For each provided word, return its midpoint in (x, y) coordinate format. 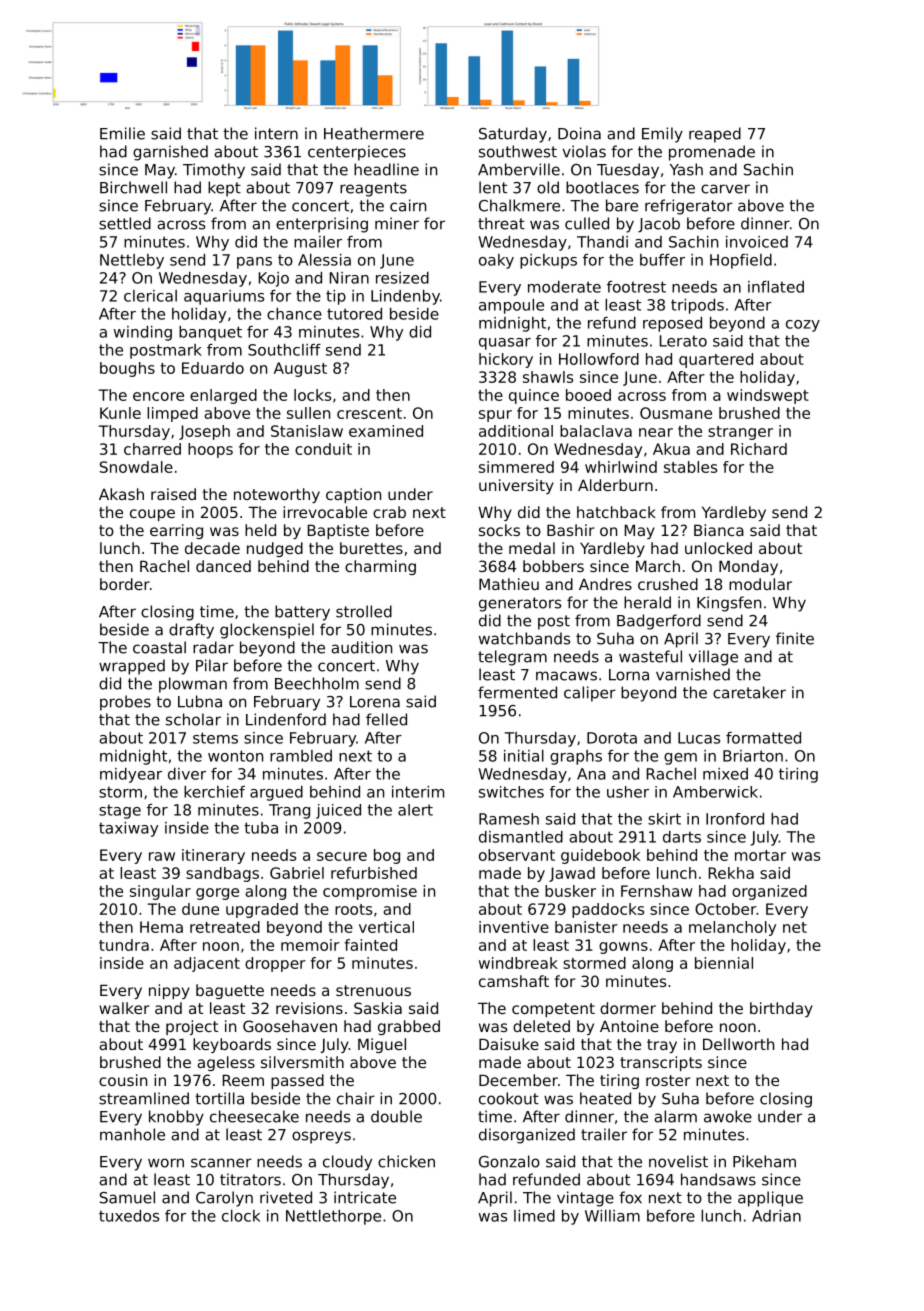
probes (125, 703)
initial (524, 756)
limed (534, 1216)
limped (172, 414)
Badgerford (659, 622)
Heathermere (374, 133)
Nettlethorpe (333, 1217)
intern (276, 133)
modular (760, 584)
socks (499, 530)
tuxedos (129, 1216)
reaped (715, 135)
